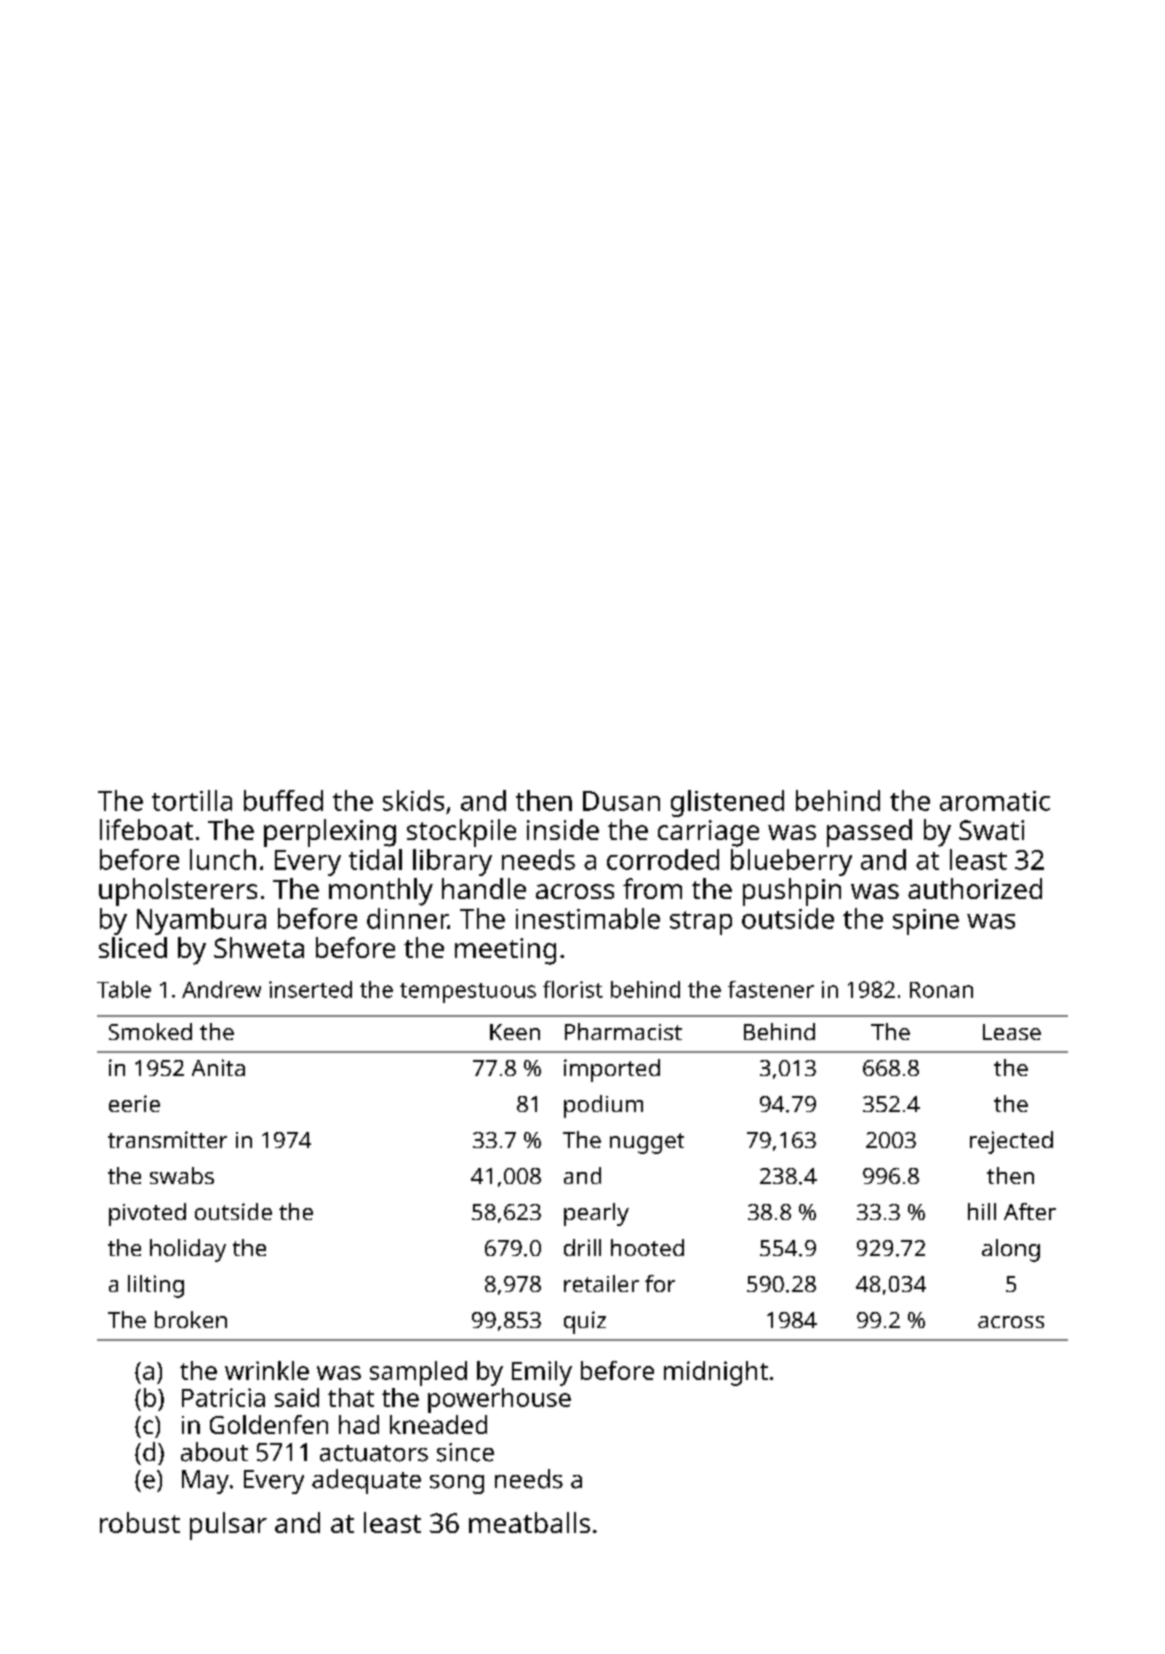  I want to click on Nyambura, so click(201, 921).
